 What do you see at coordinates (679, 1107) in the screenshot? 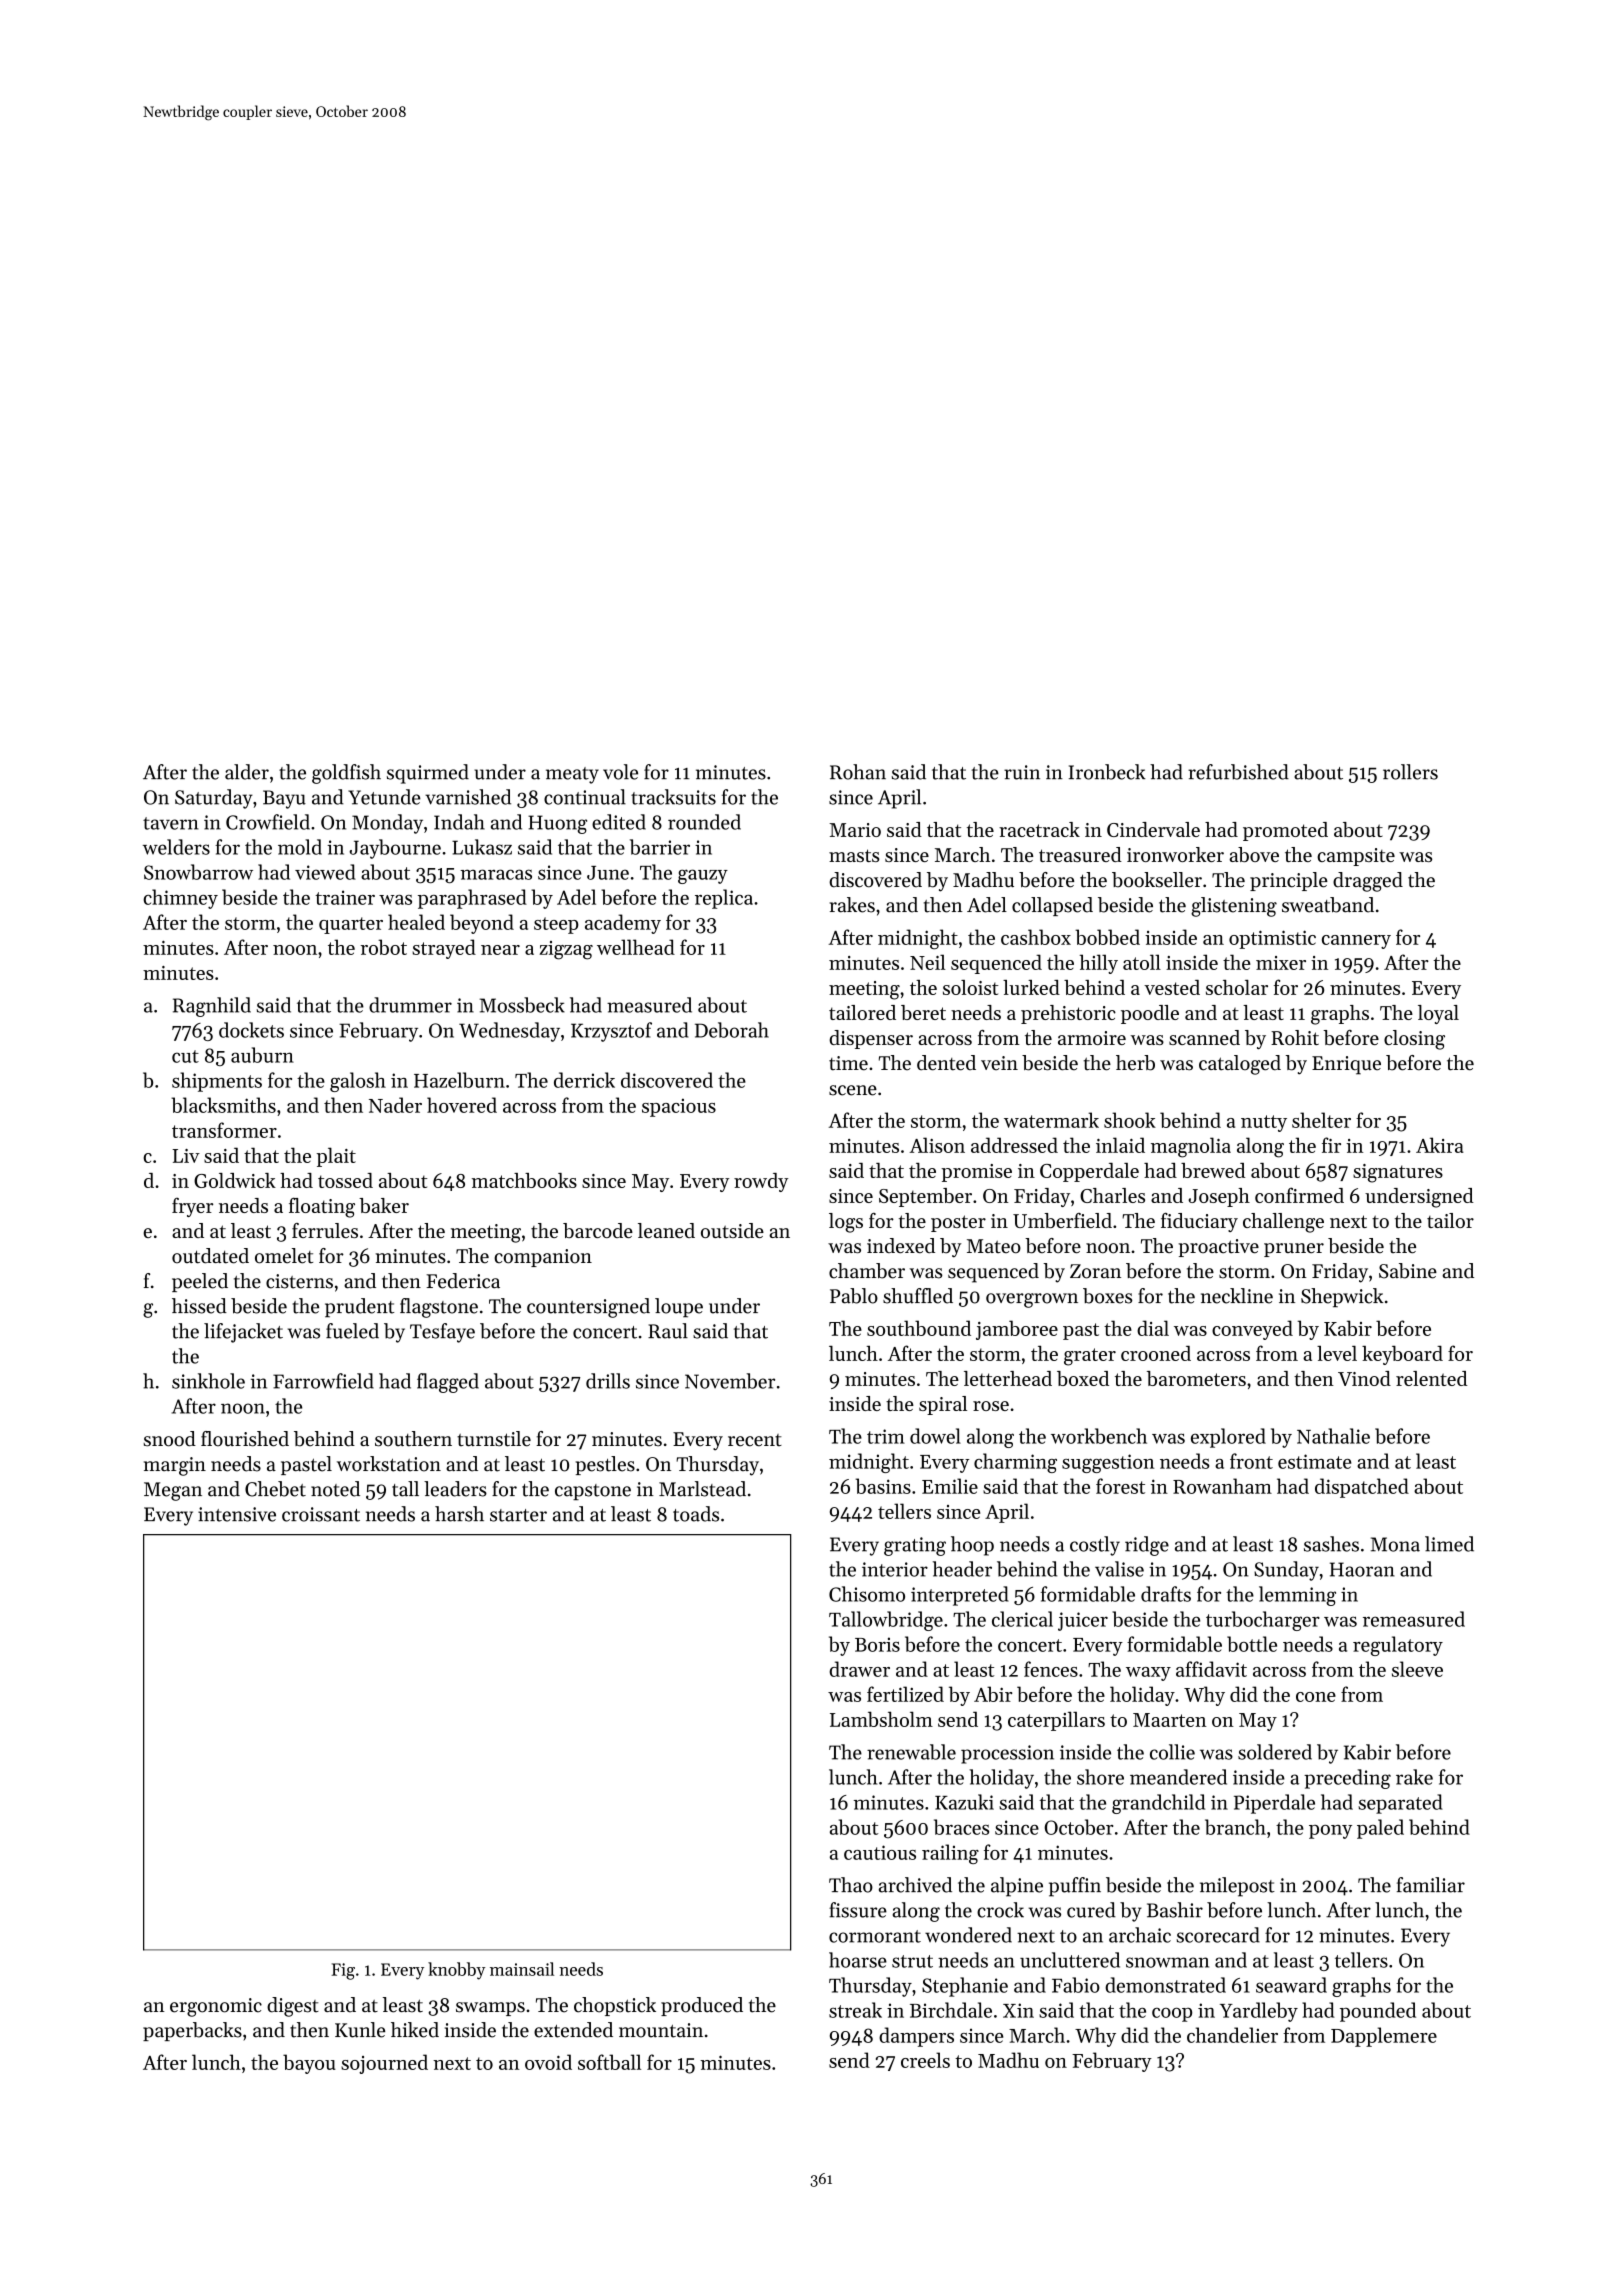
I see `spacious` at bounding box center [679, 1107].
